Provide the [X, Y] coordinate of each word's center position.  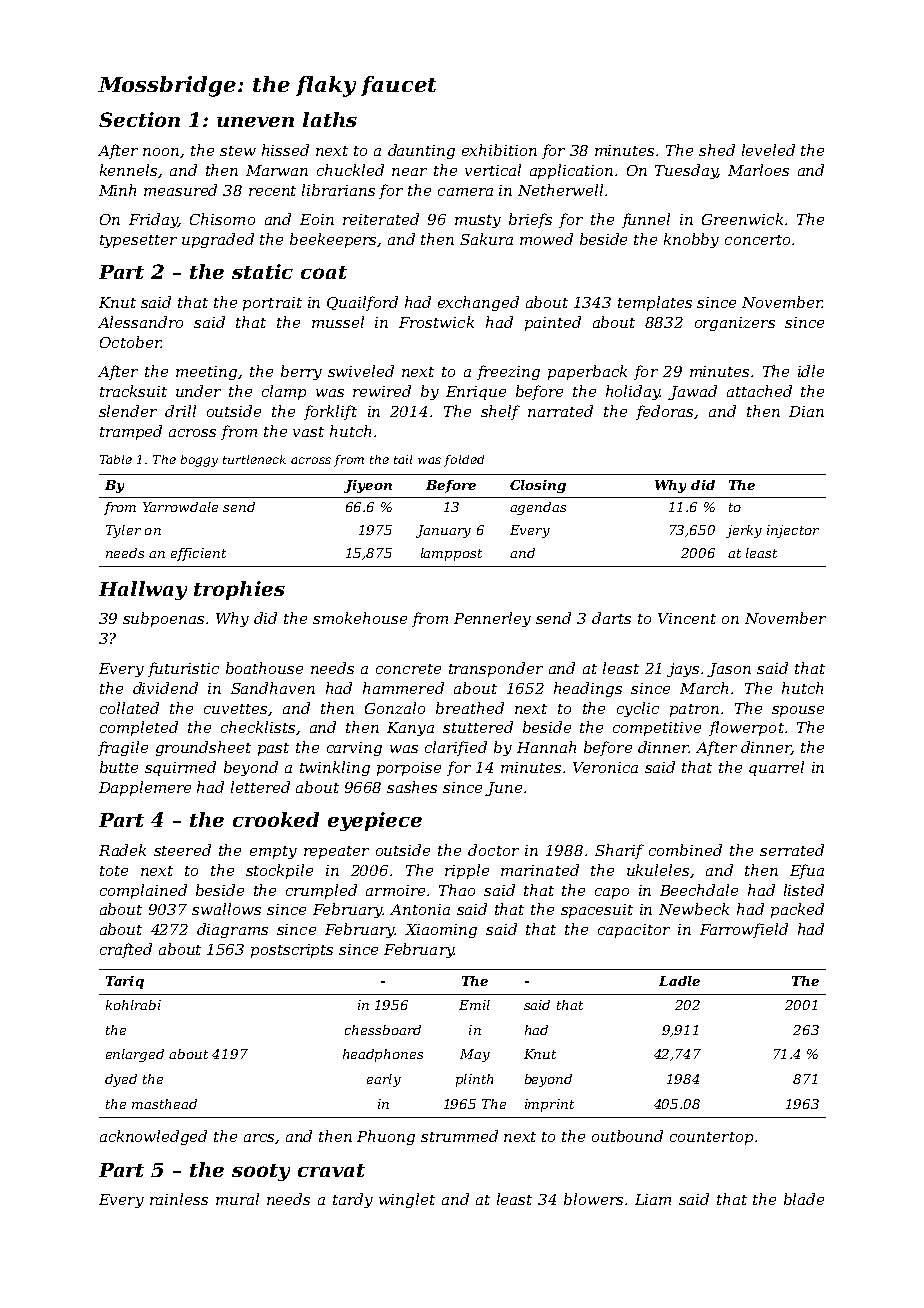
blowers [593, 1199]
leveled [768, 150]
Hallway [143, 590]
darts [611, 618]
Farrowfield [744, 930]
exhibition [499, 150]
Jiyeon [368, 486]
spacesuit [597, 911]
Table [116, 459]
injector [793, 531]
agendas [538, 508]
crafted [126, 950]
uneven [255, 122]
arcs [260, 1139]
